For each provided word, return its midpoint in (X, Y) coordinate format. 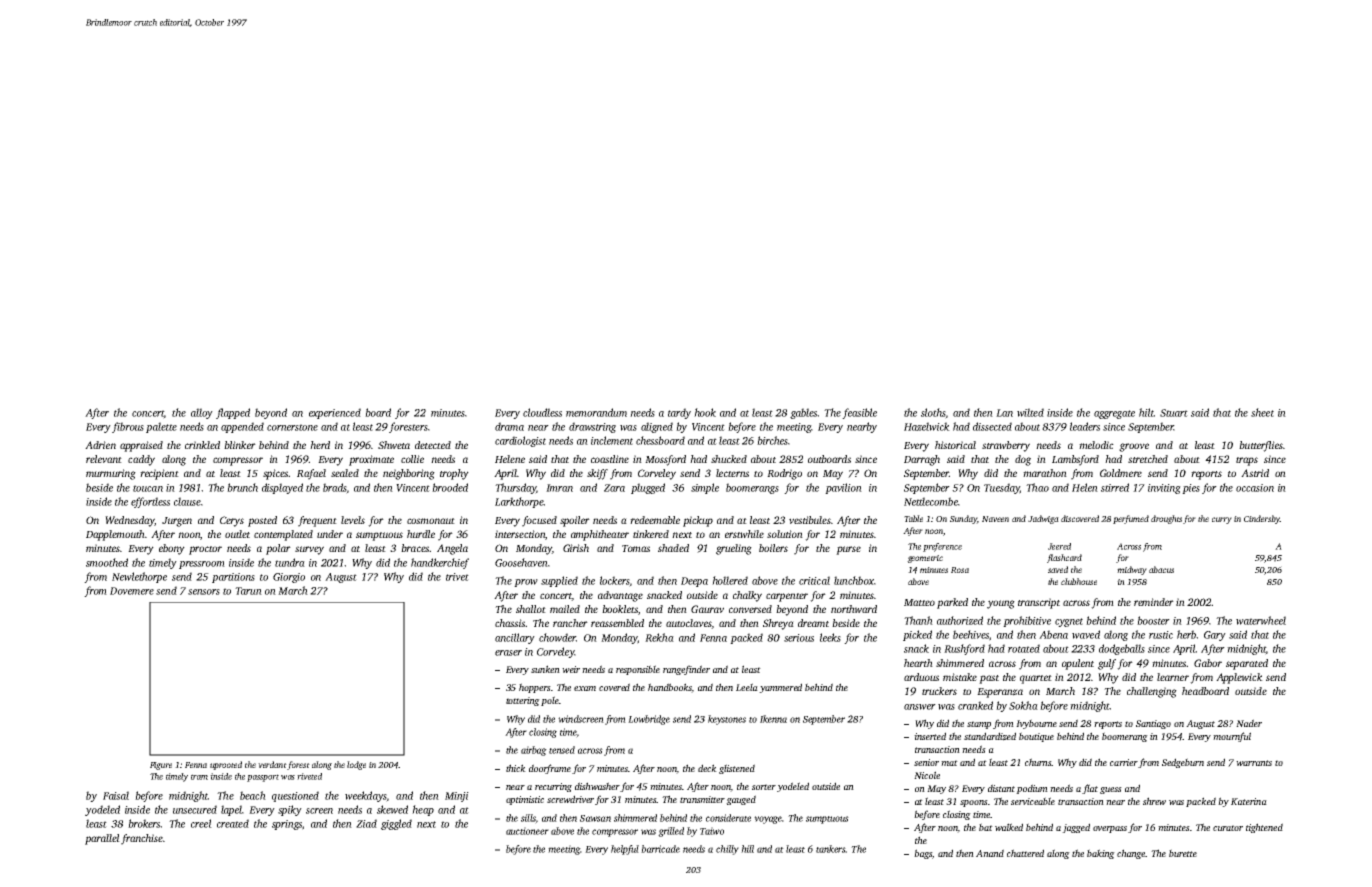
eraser (508, 653)
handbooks (670, 688)
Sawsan (595, 818)
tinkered (651, 534)
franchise (142, 839)
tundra (290, 562)
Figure (161, 766)
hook (705, 412)
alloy (202, 413)
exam (585, 688)
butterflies (1261, 446)
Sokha (1023, 705)
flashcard (1064, 558)
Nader (1249, 723)
